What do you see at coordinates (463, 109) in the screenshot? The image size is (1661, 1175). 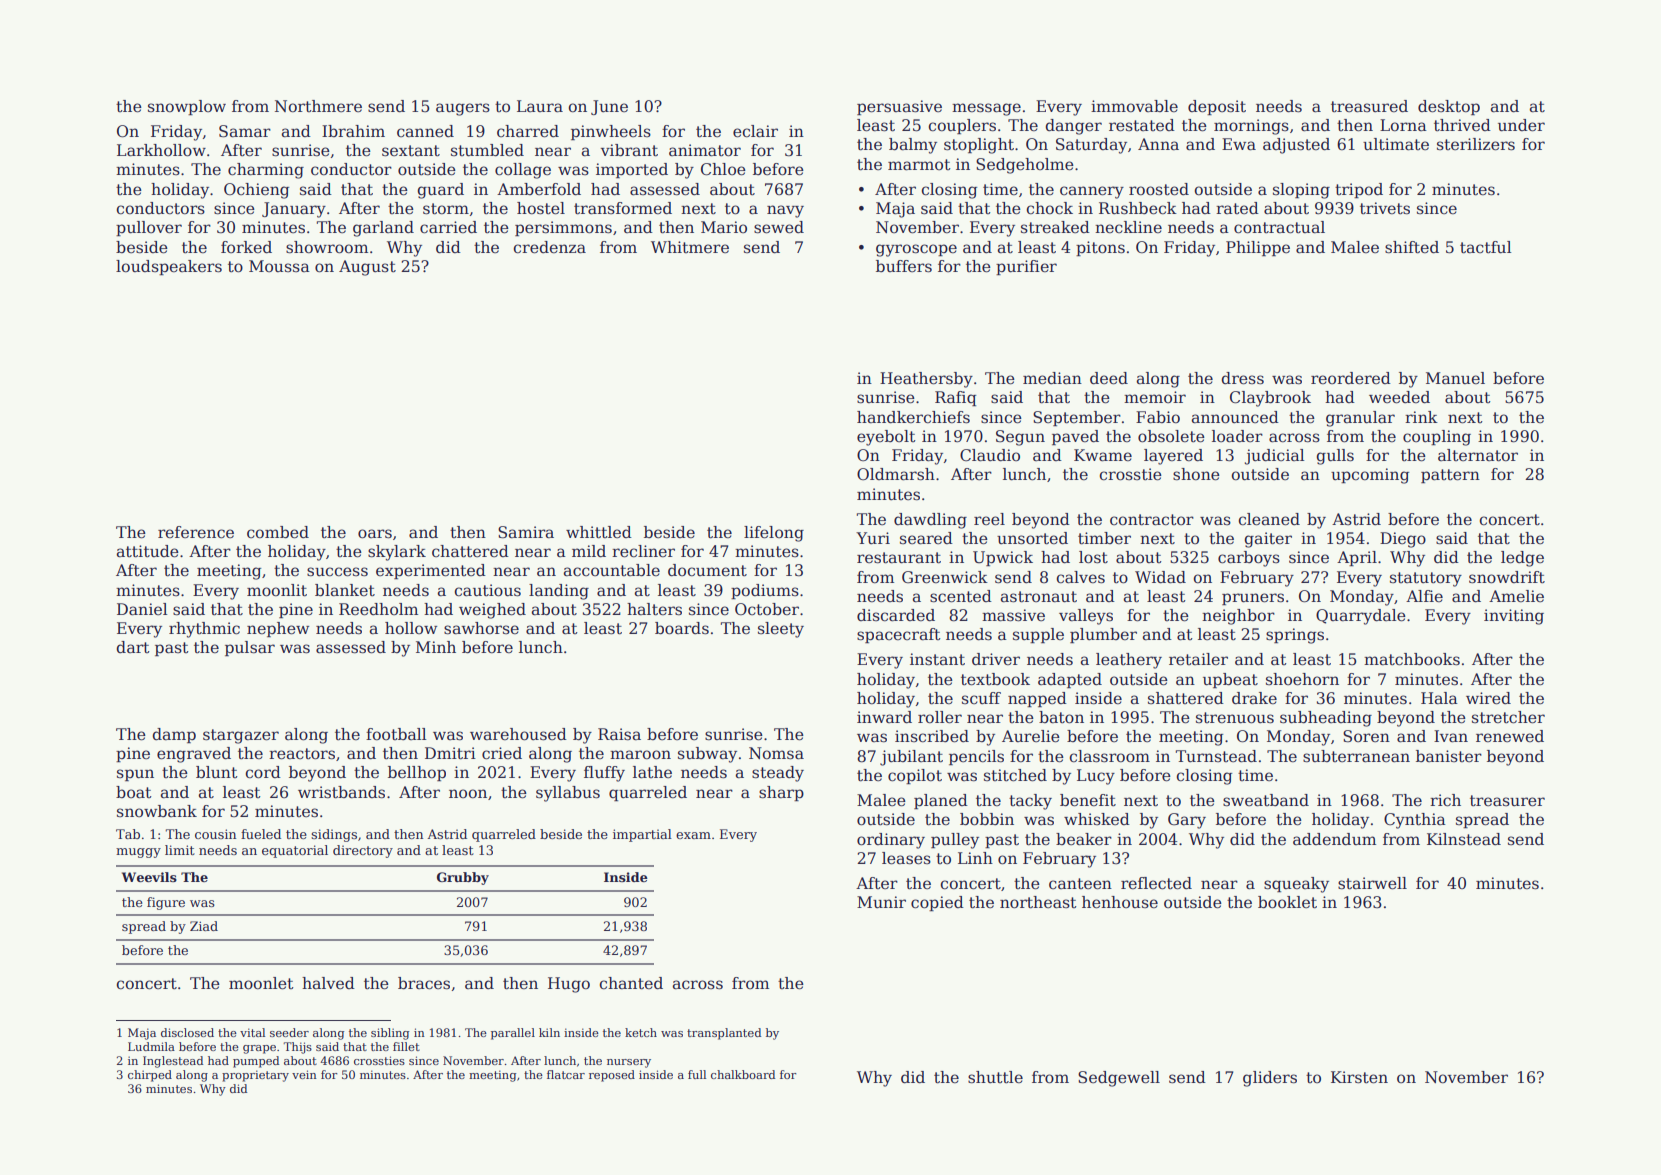 I see `augers` at bounding box center [463, 109].
